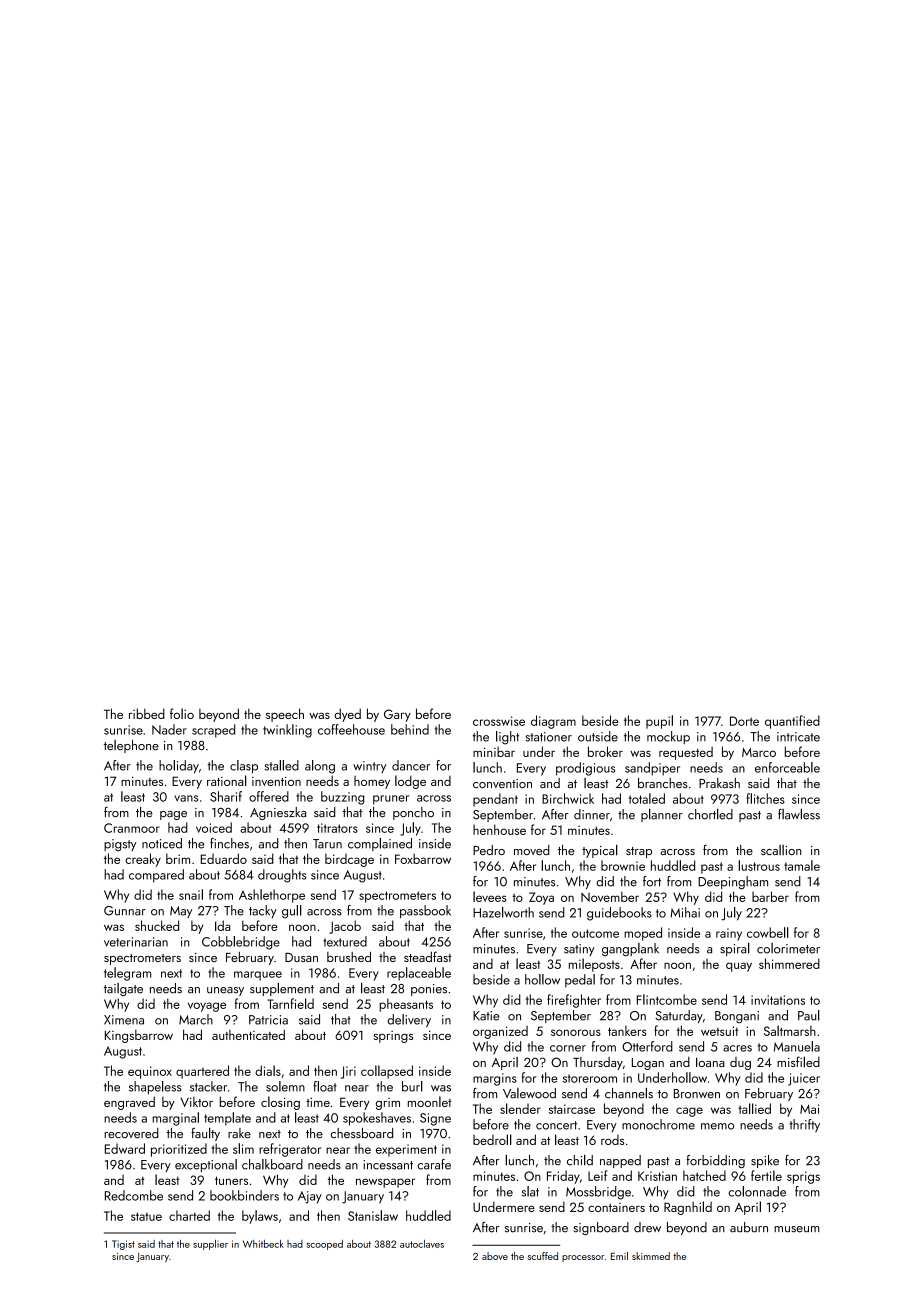  I want to click on ribbed, so click(147, 713).
